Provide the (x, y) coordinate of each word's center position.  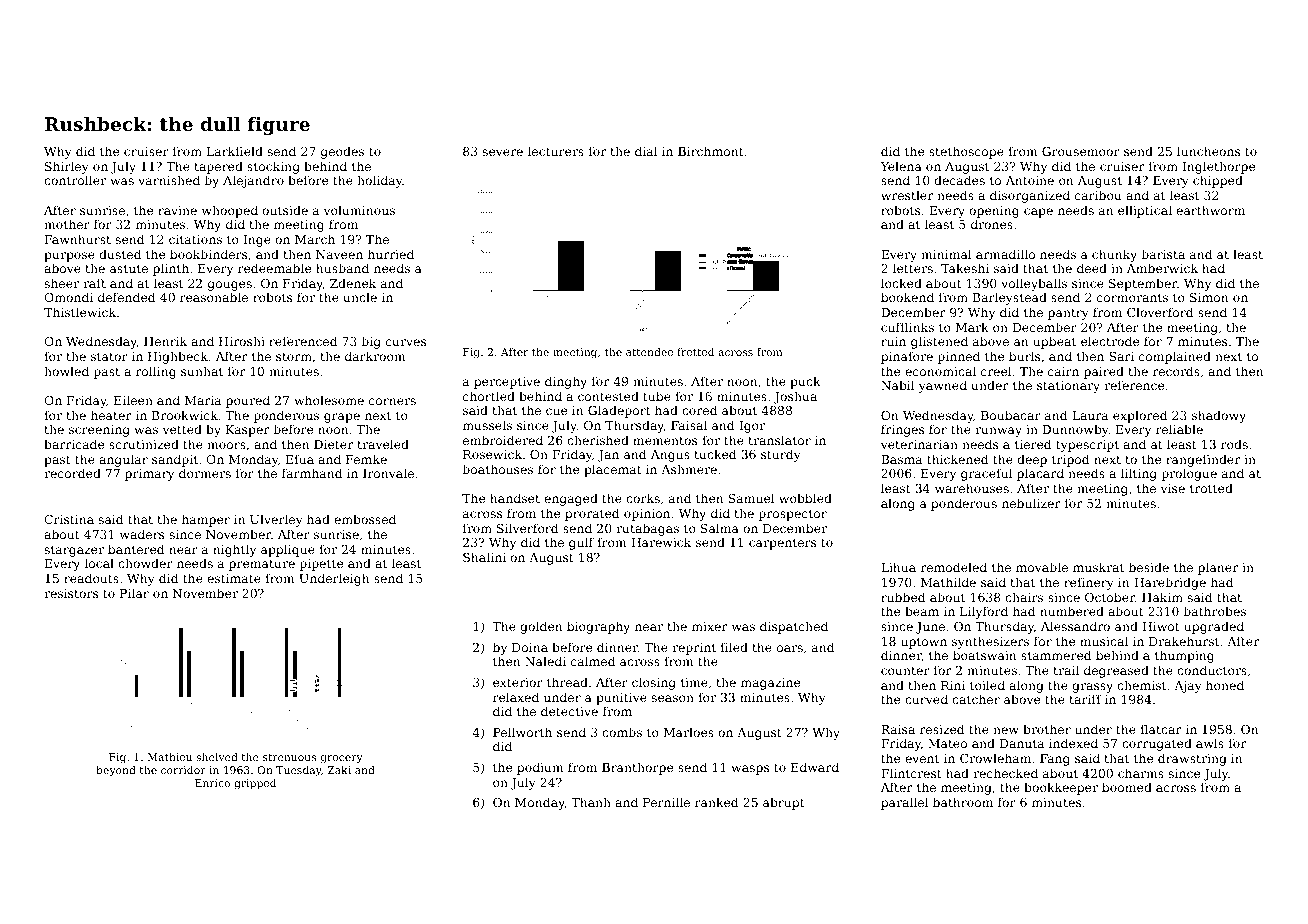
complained (1175, 357)
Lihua (898, 567)
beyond (116, 771)
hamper (206, 520)
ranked (716, 802)
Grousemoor (1081, 151)
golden (541, 627)
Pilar (134, 593)
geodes (342, 152)
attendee (649, 352)
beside (1149, 567)
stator (109, 356)
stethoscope (966, 152)
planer (1218, 568)
